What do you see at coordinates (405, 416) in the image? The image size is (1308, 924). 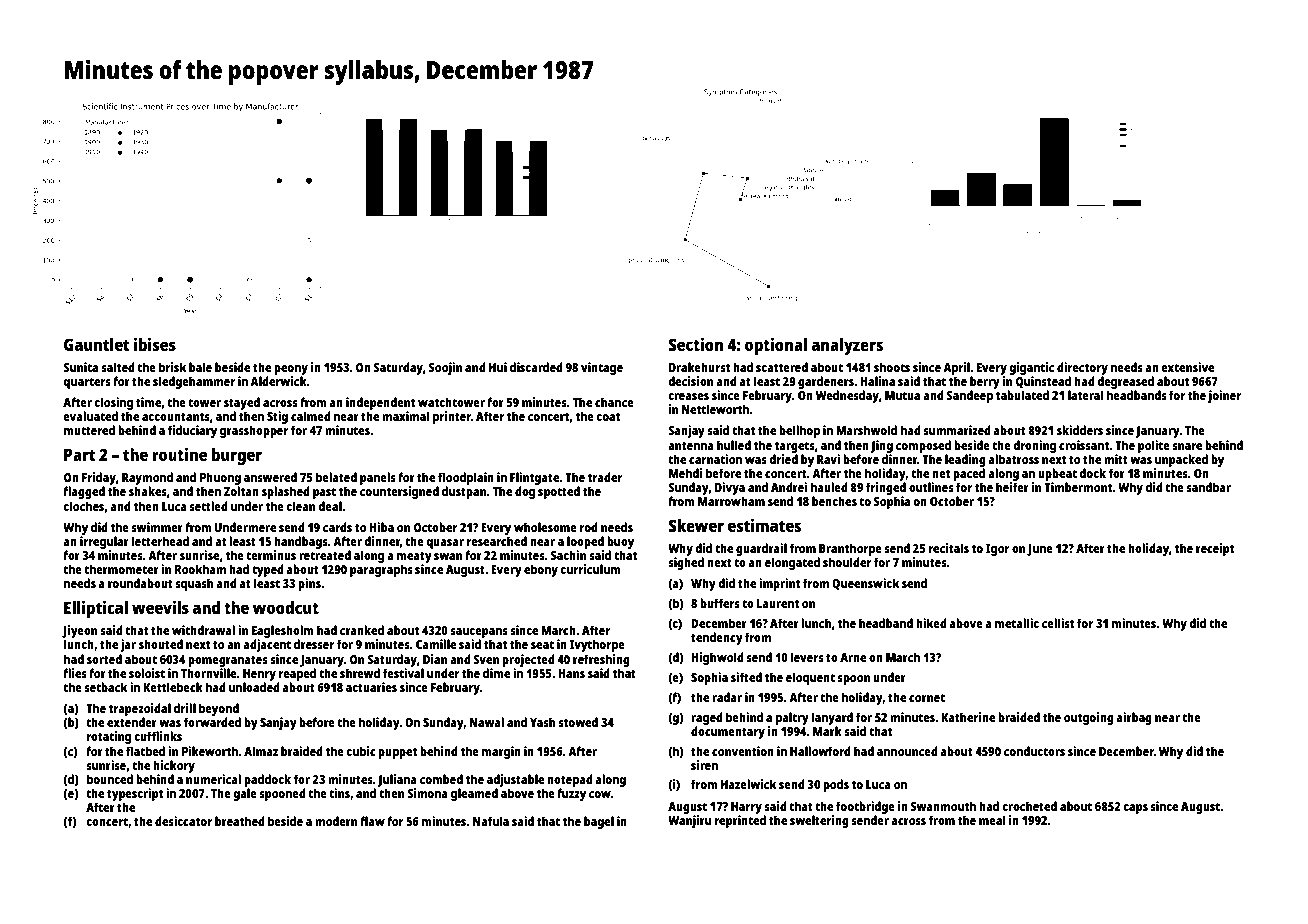 I see `maximal` at bounding box center [405, 416].
